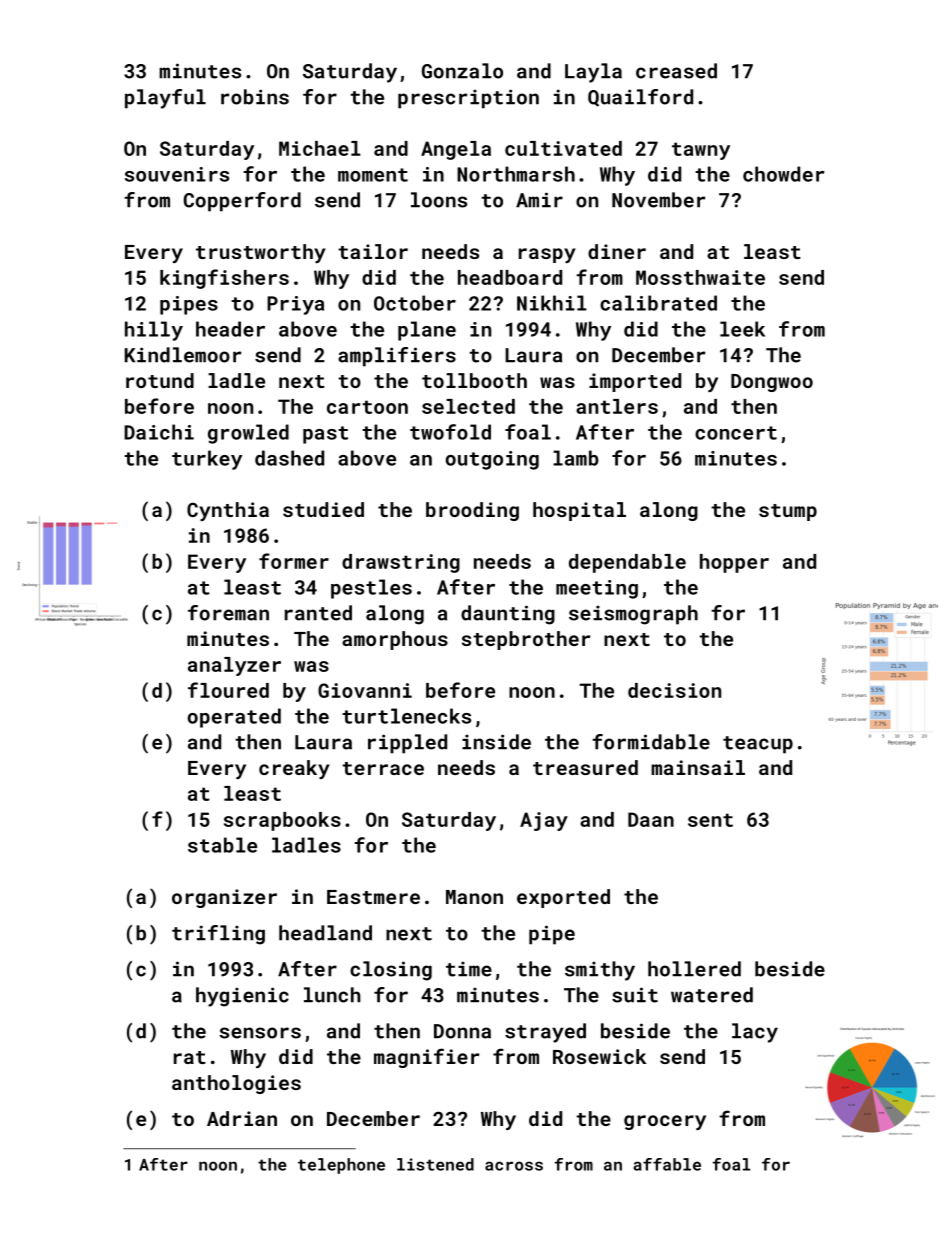  I want to click on tawny, so click(701, 151).
